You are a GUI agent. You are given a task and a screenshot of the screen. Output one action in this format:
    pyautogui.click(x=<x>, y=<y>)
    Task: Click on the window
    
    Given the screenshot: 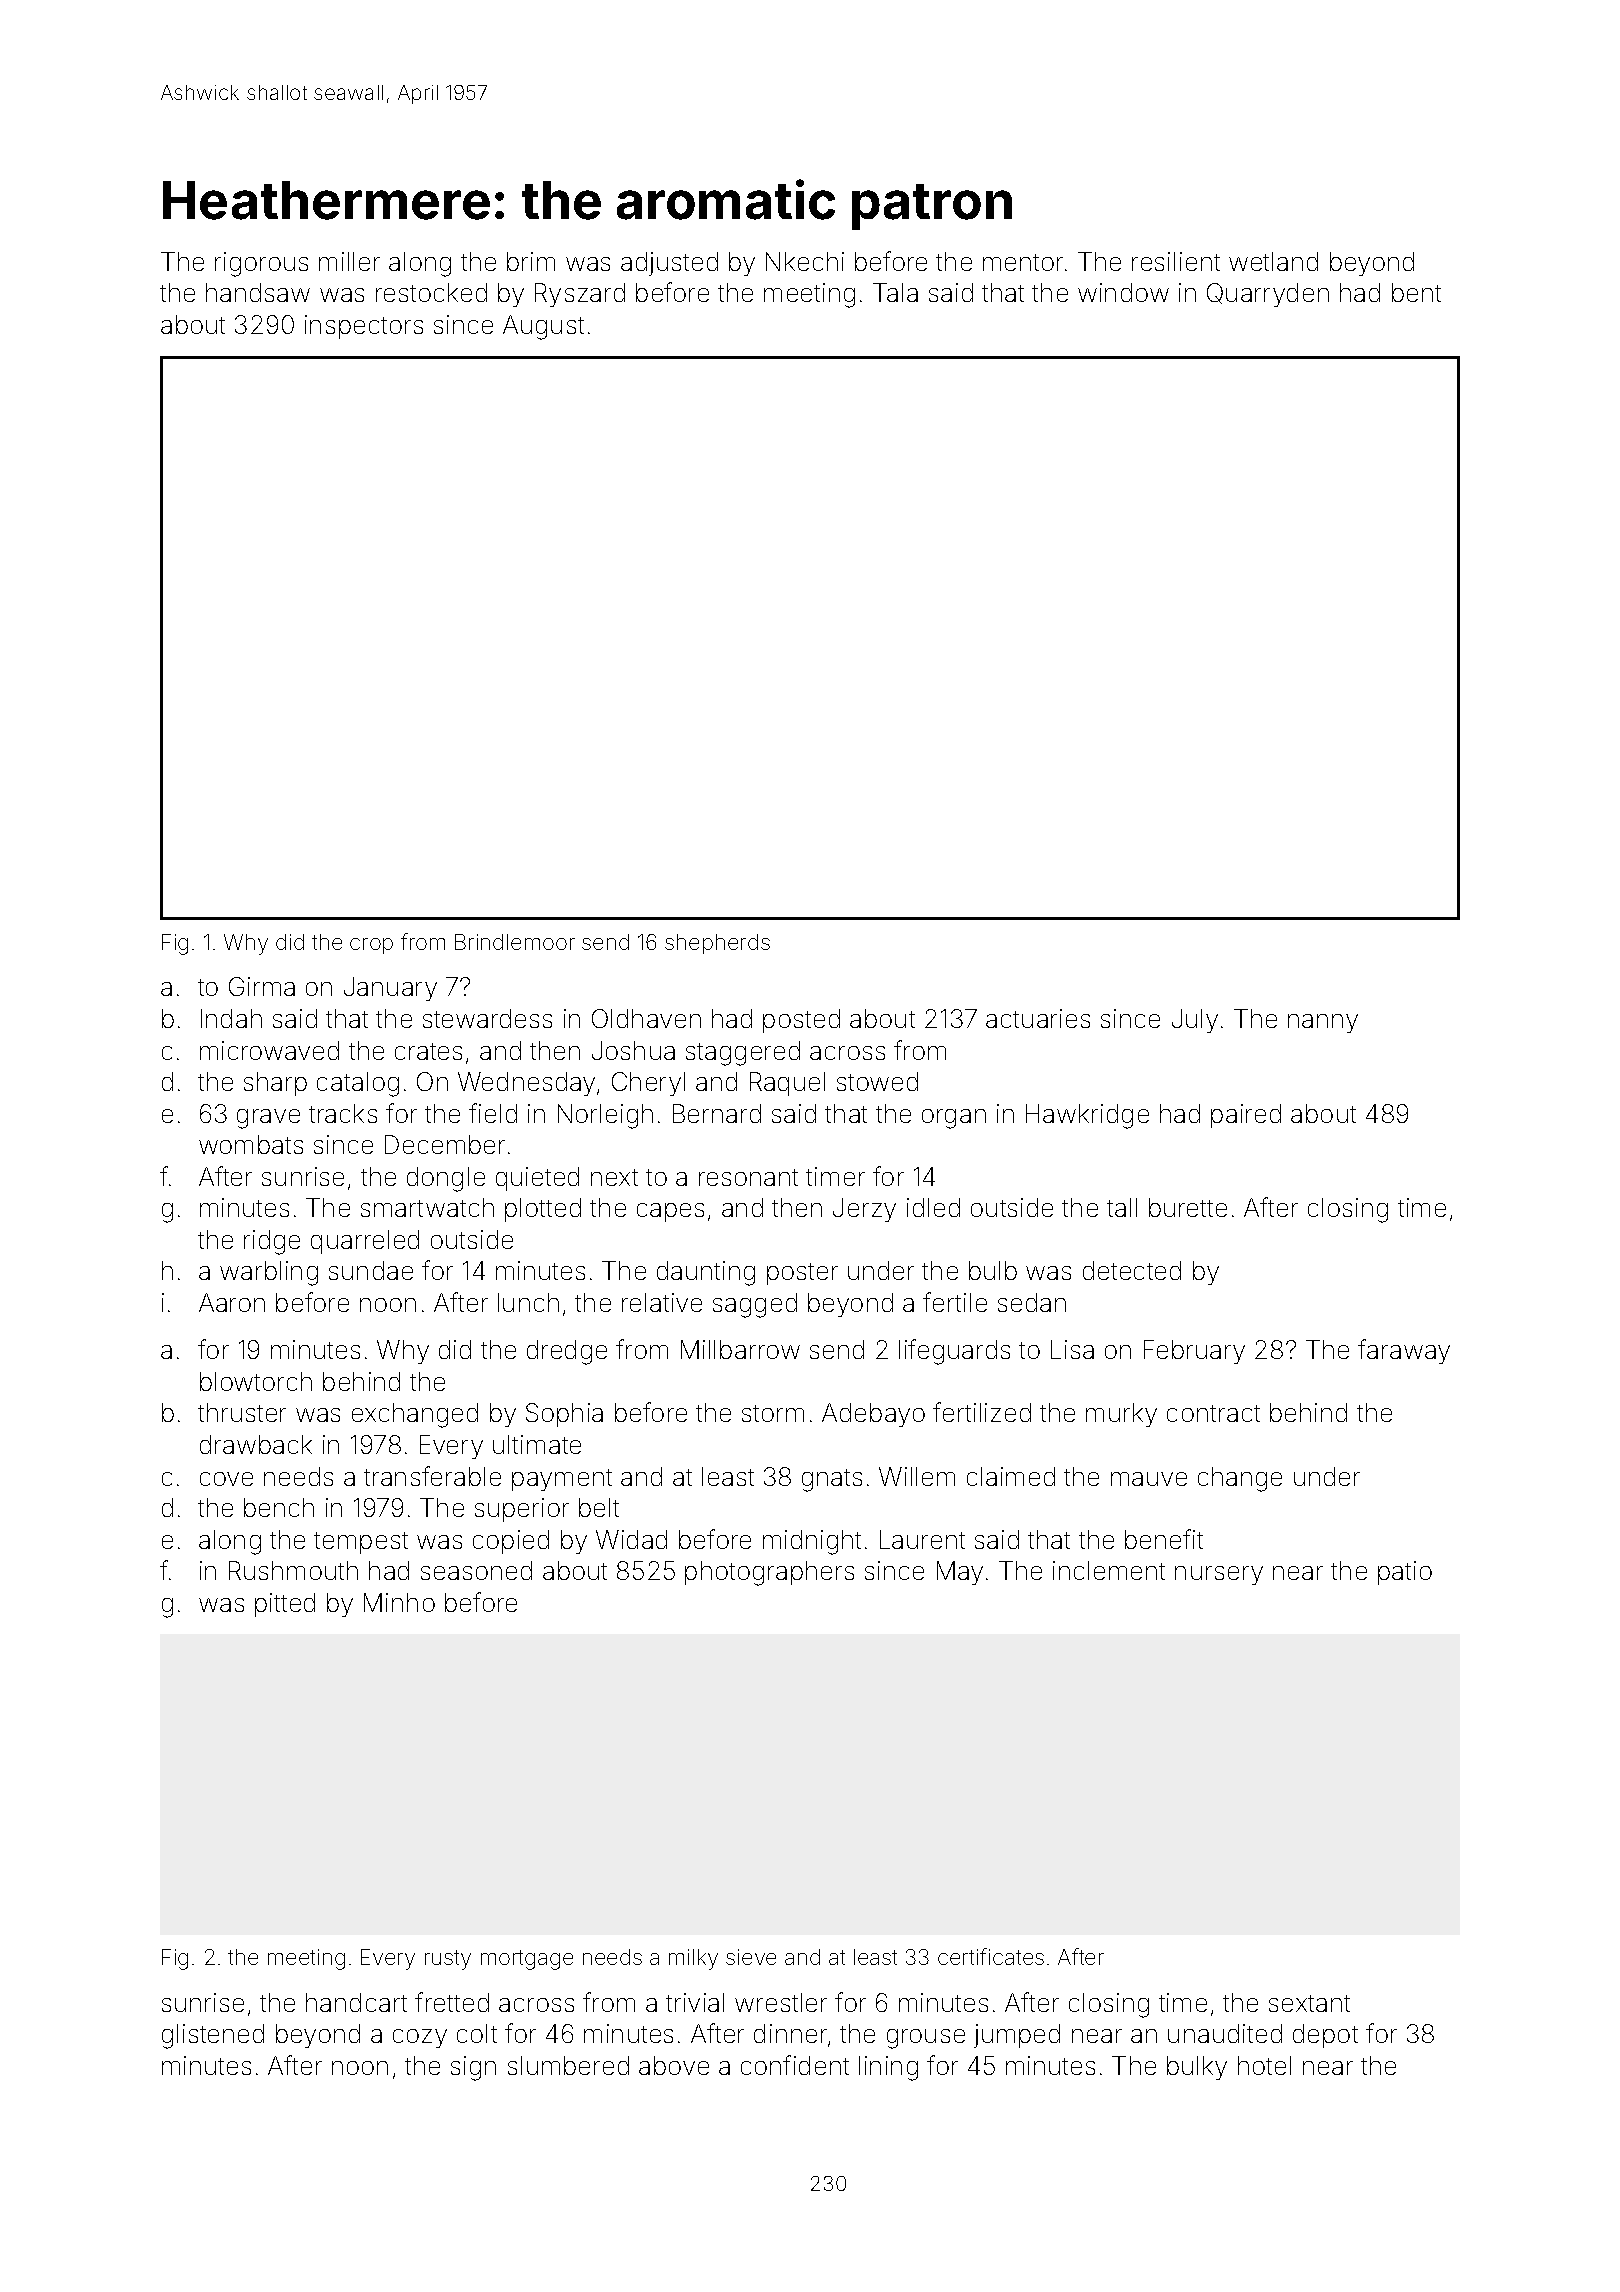 What is the action you would take?
    pyautogui.click(x=1123, y=292)
